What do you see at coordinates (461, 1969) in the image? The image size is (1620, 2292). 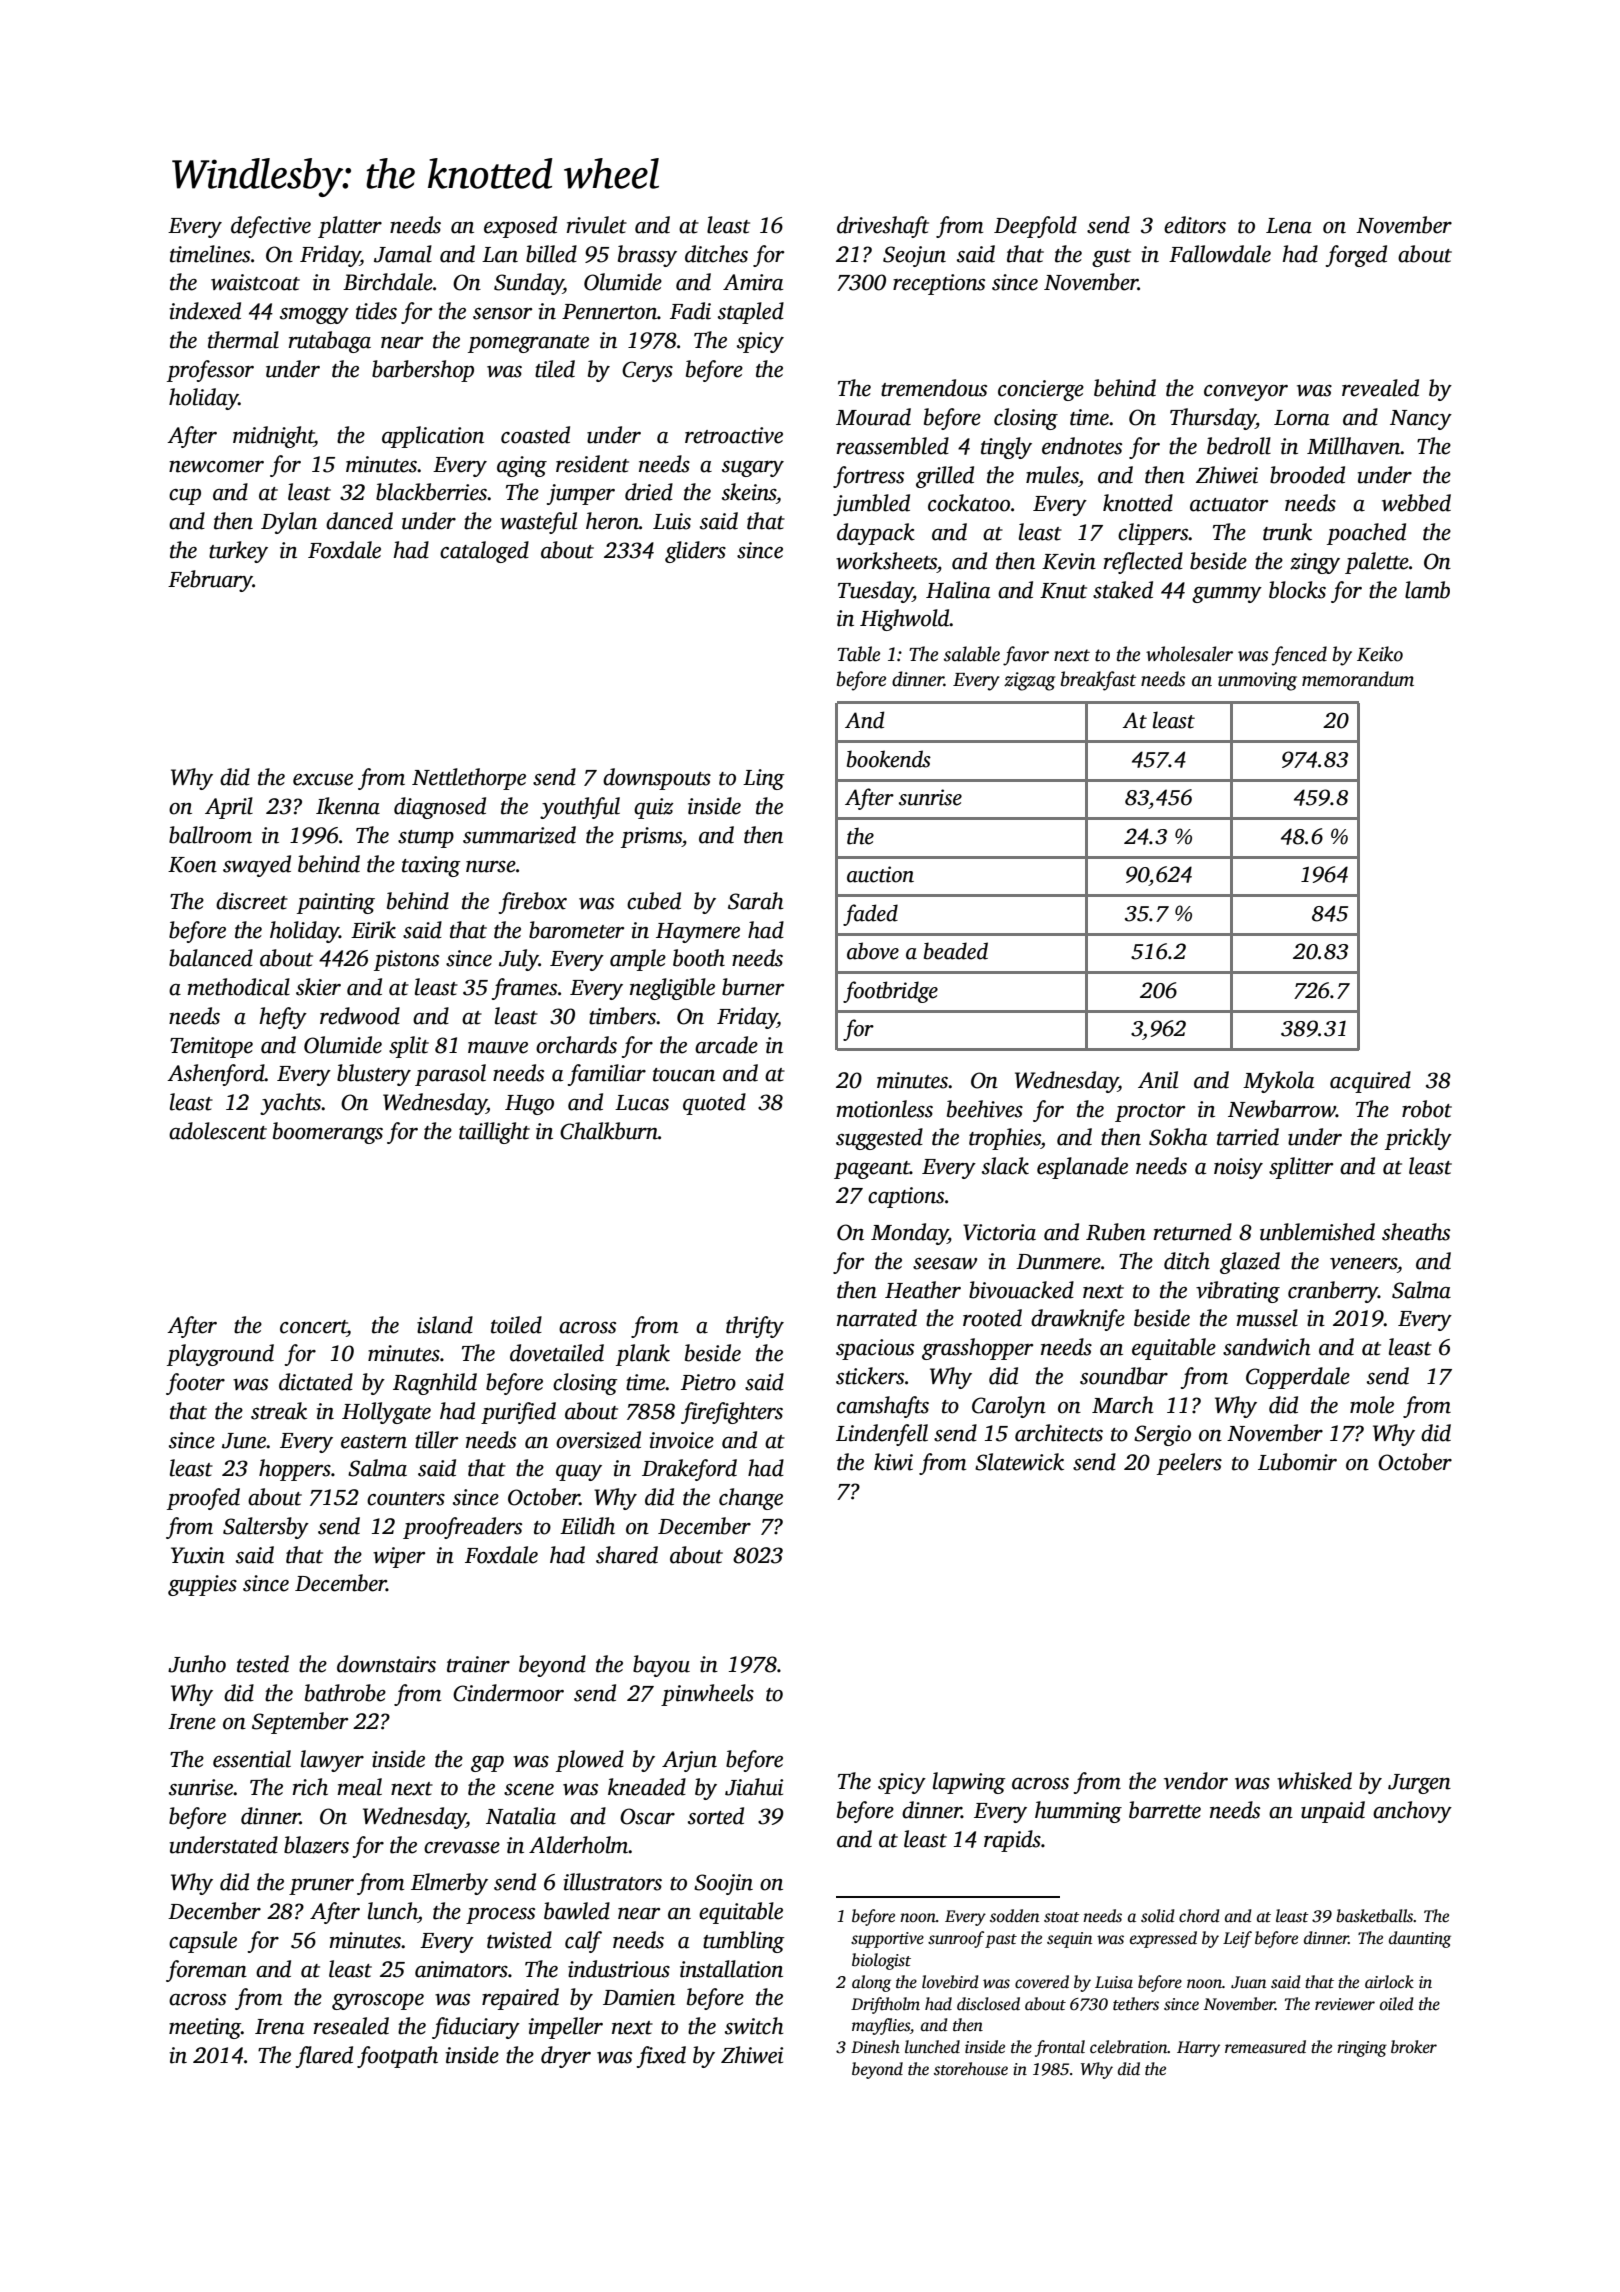 I see `animators` at bounding box center [461, 1969].
